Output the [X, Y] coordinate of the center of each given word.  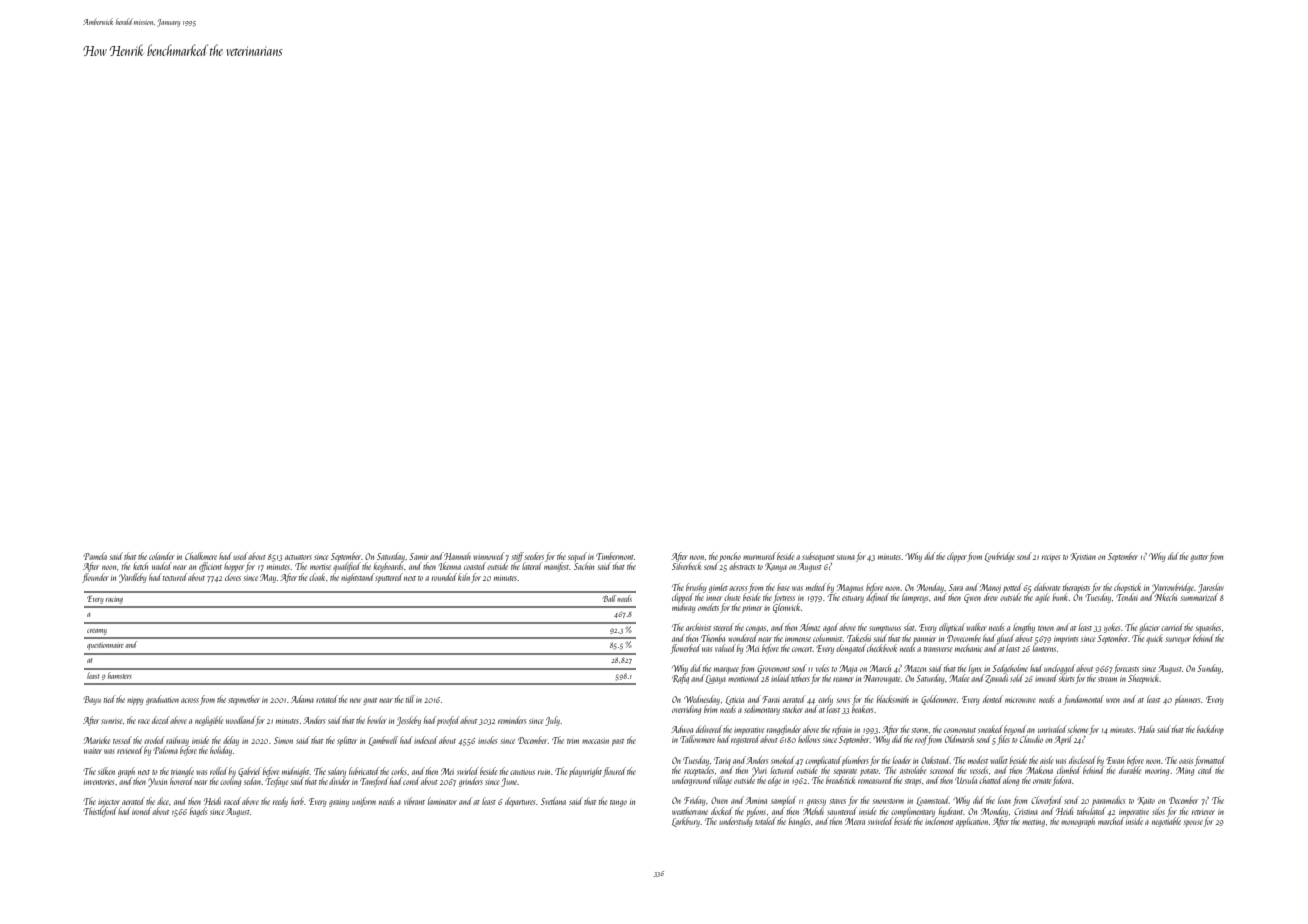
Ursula [966, 780]
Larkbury [686, 822]
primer [751, 609]
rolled [219, 771]
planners [1187, 700]
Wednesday [702, 700]
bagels [198, 812]
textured [175, 577]
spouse [1193, 823]
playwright [585, 772]
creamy [97, 632]
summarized [1199, 597]
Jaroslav [1211, 588]
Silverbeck [686, 566]
